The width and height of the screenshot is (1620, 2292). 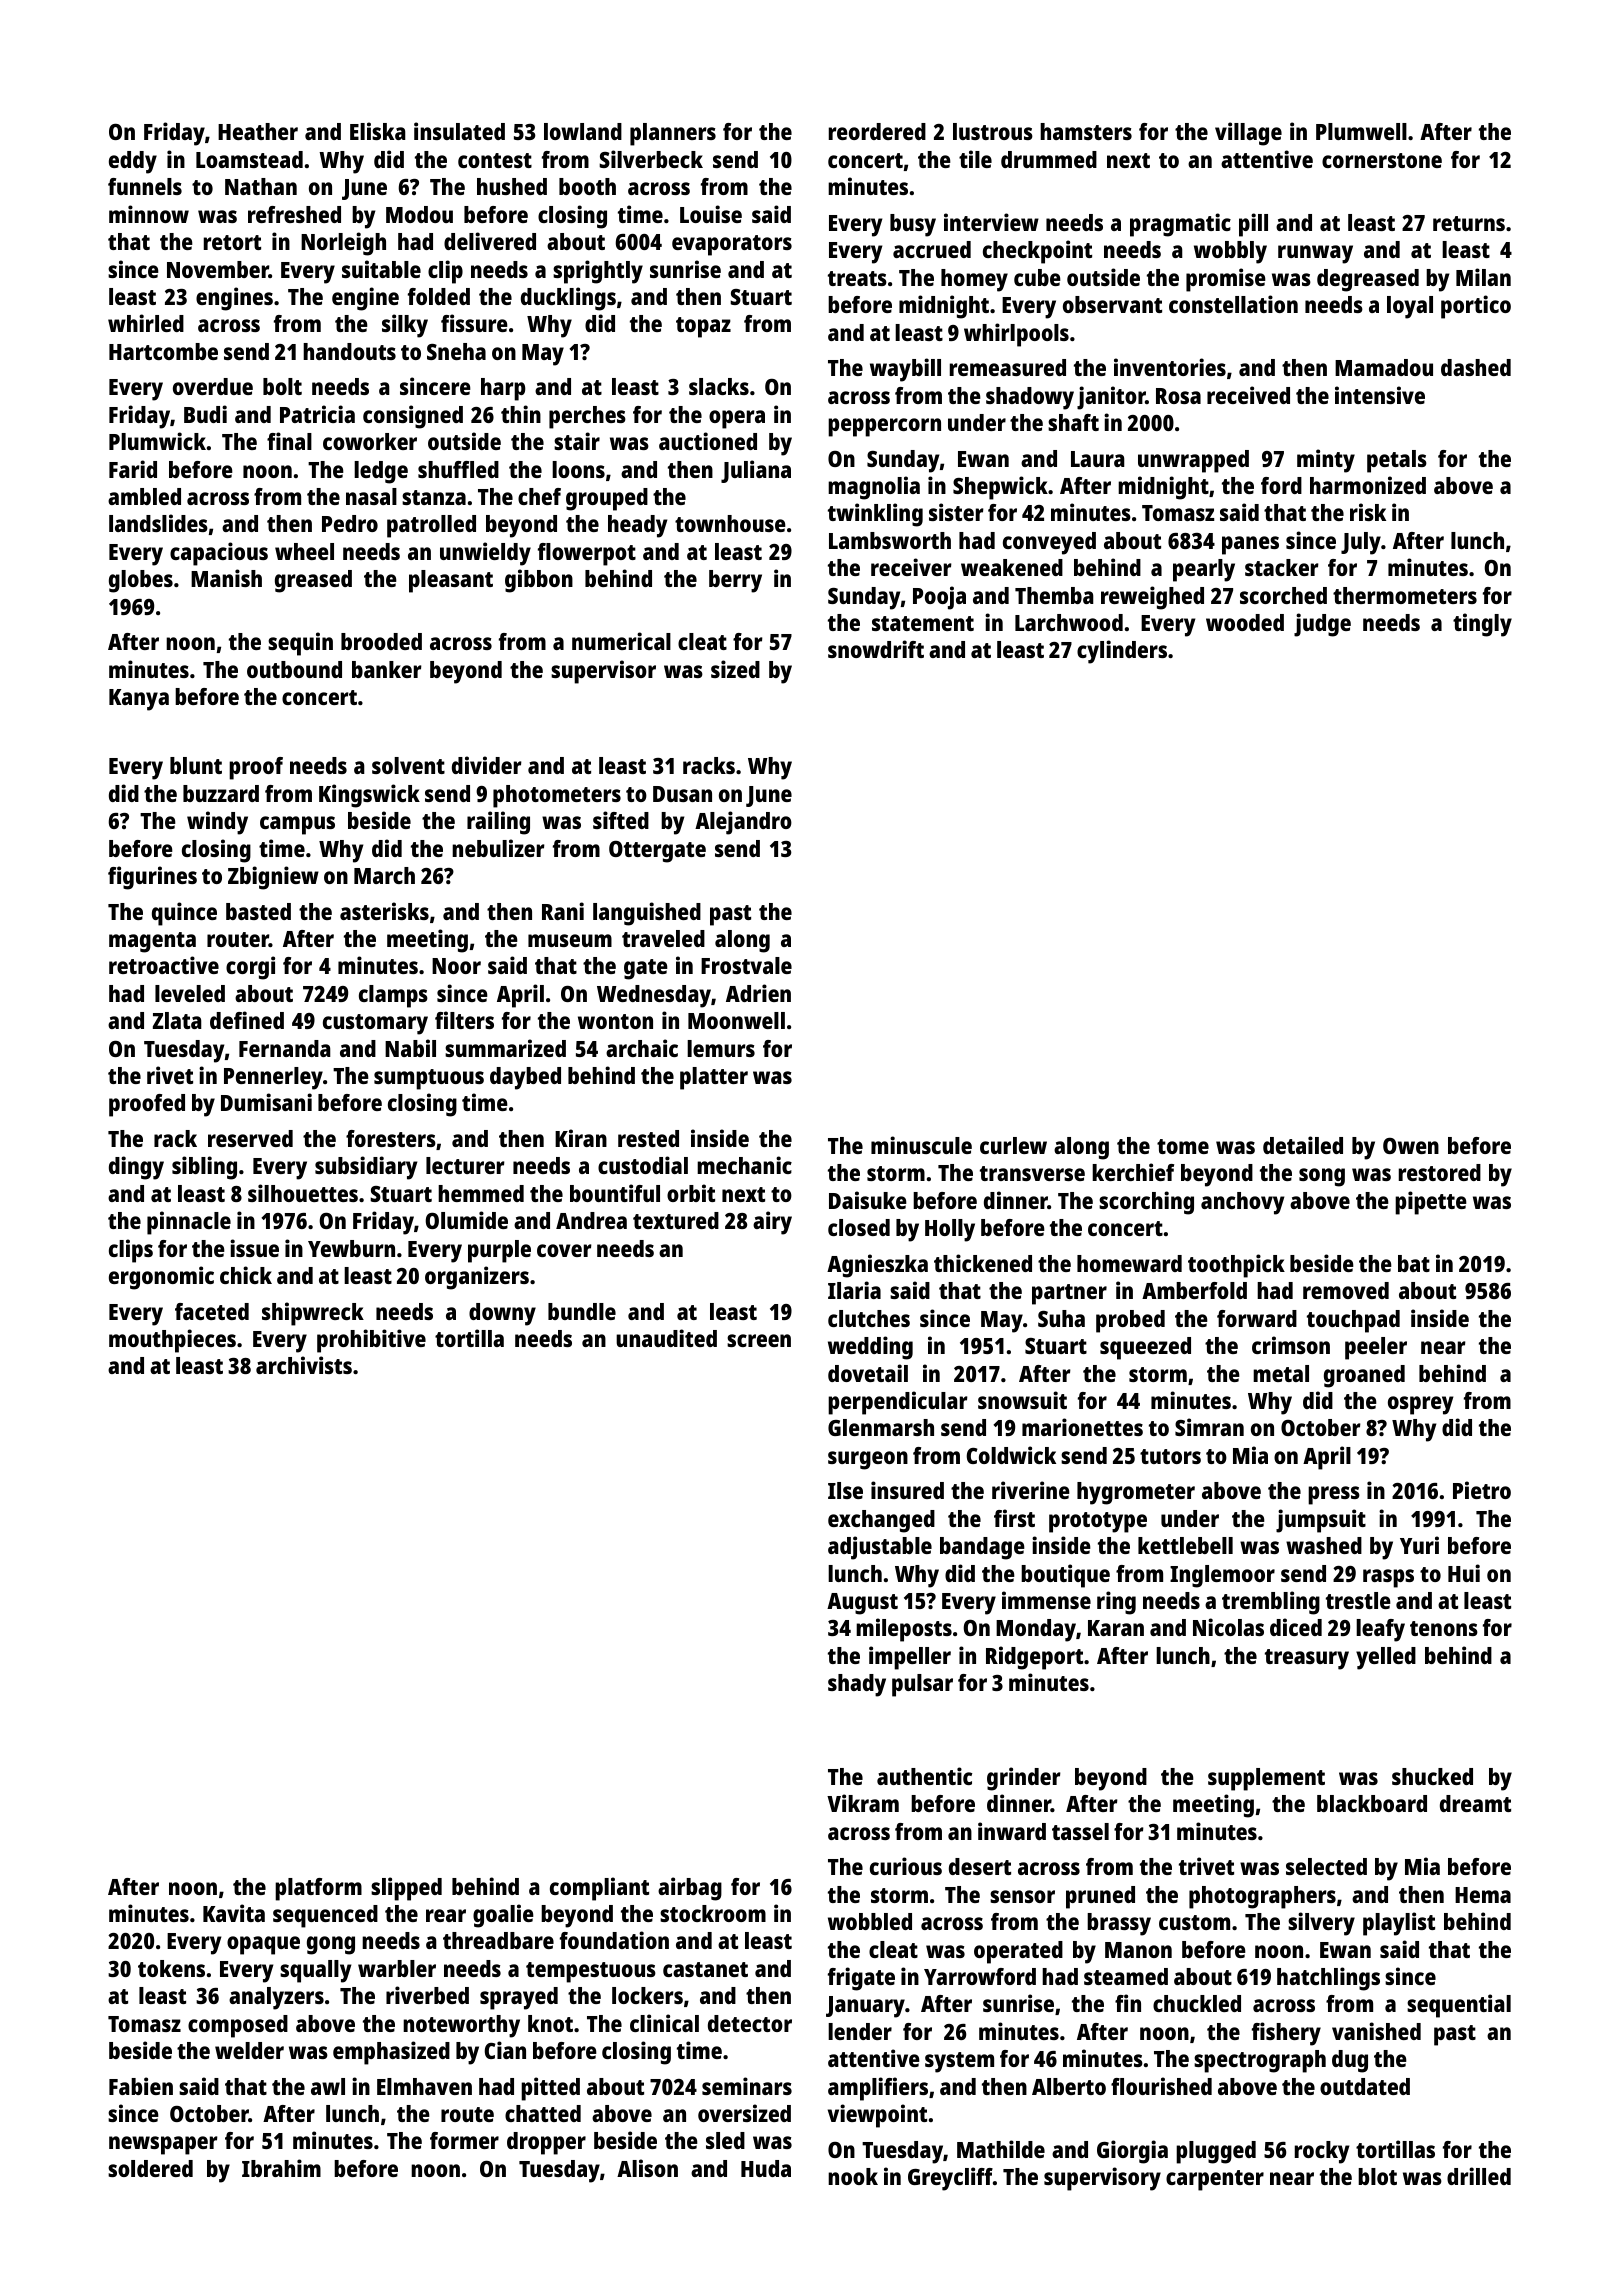 I want to click on dingy, so click(x=136, y=1168).
